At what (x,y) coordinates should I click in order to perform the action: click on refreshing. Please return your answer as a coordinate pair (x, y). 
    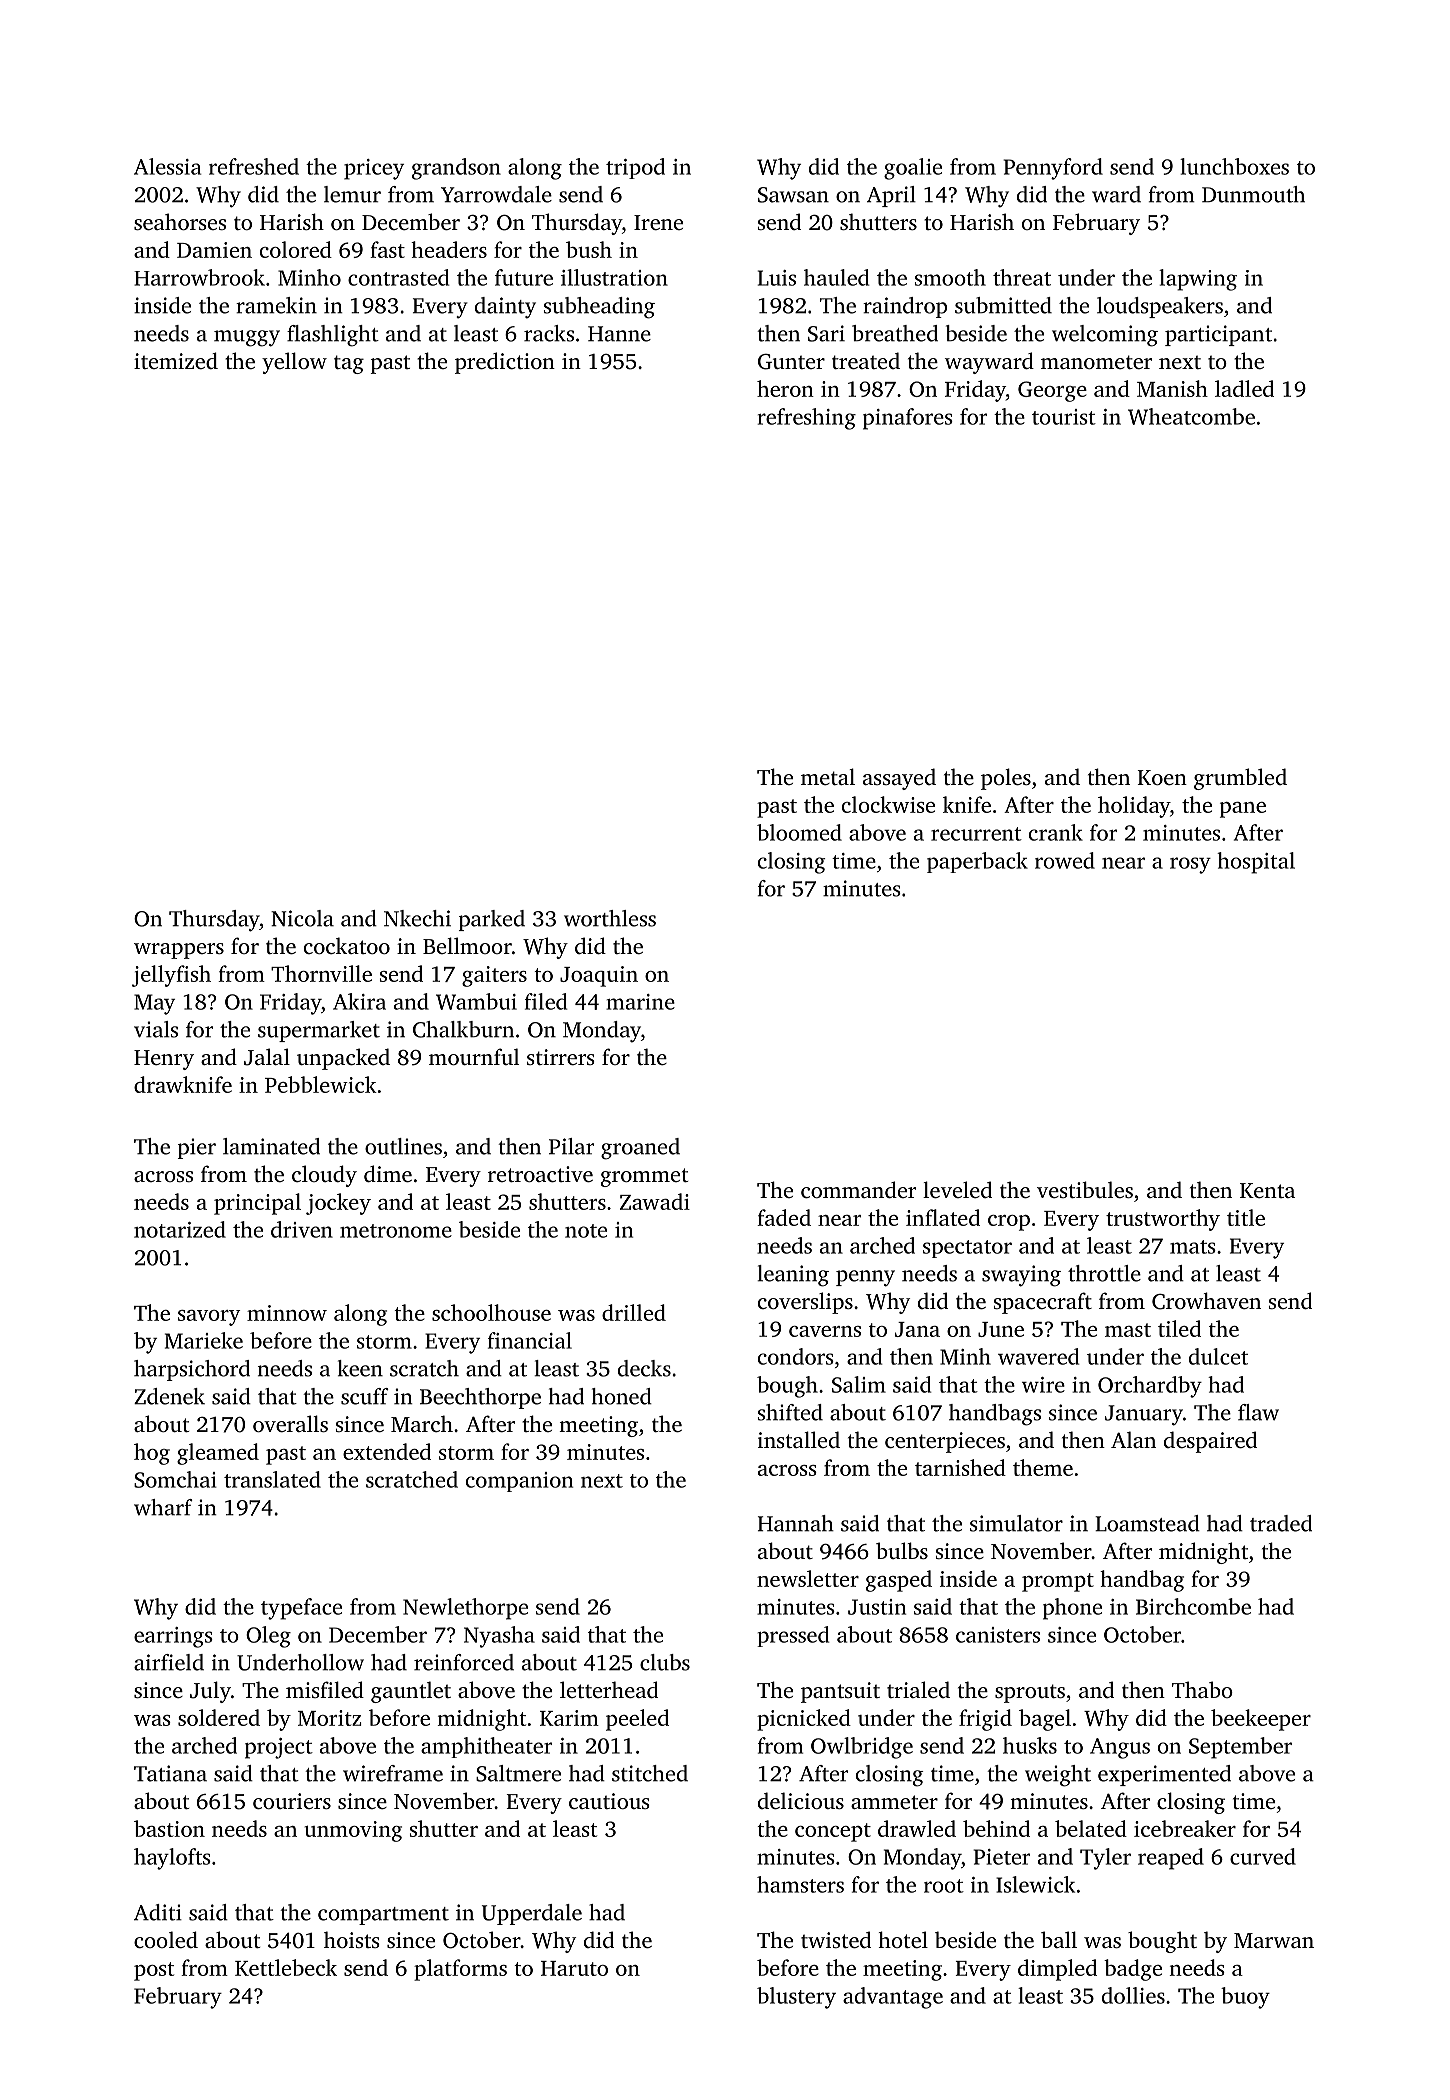
    Looking at the image, I should click on (807, 419).
